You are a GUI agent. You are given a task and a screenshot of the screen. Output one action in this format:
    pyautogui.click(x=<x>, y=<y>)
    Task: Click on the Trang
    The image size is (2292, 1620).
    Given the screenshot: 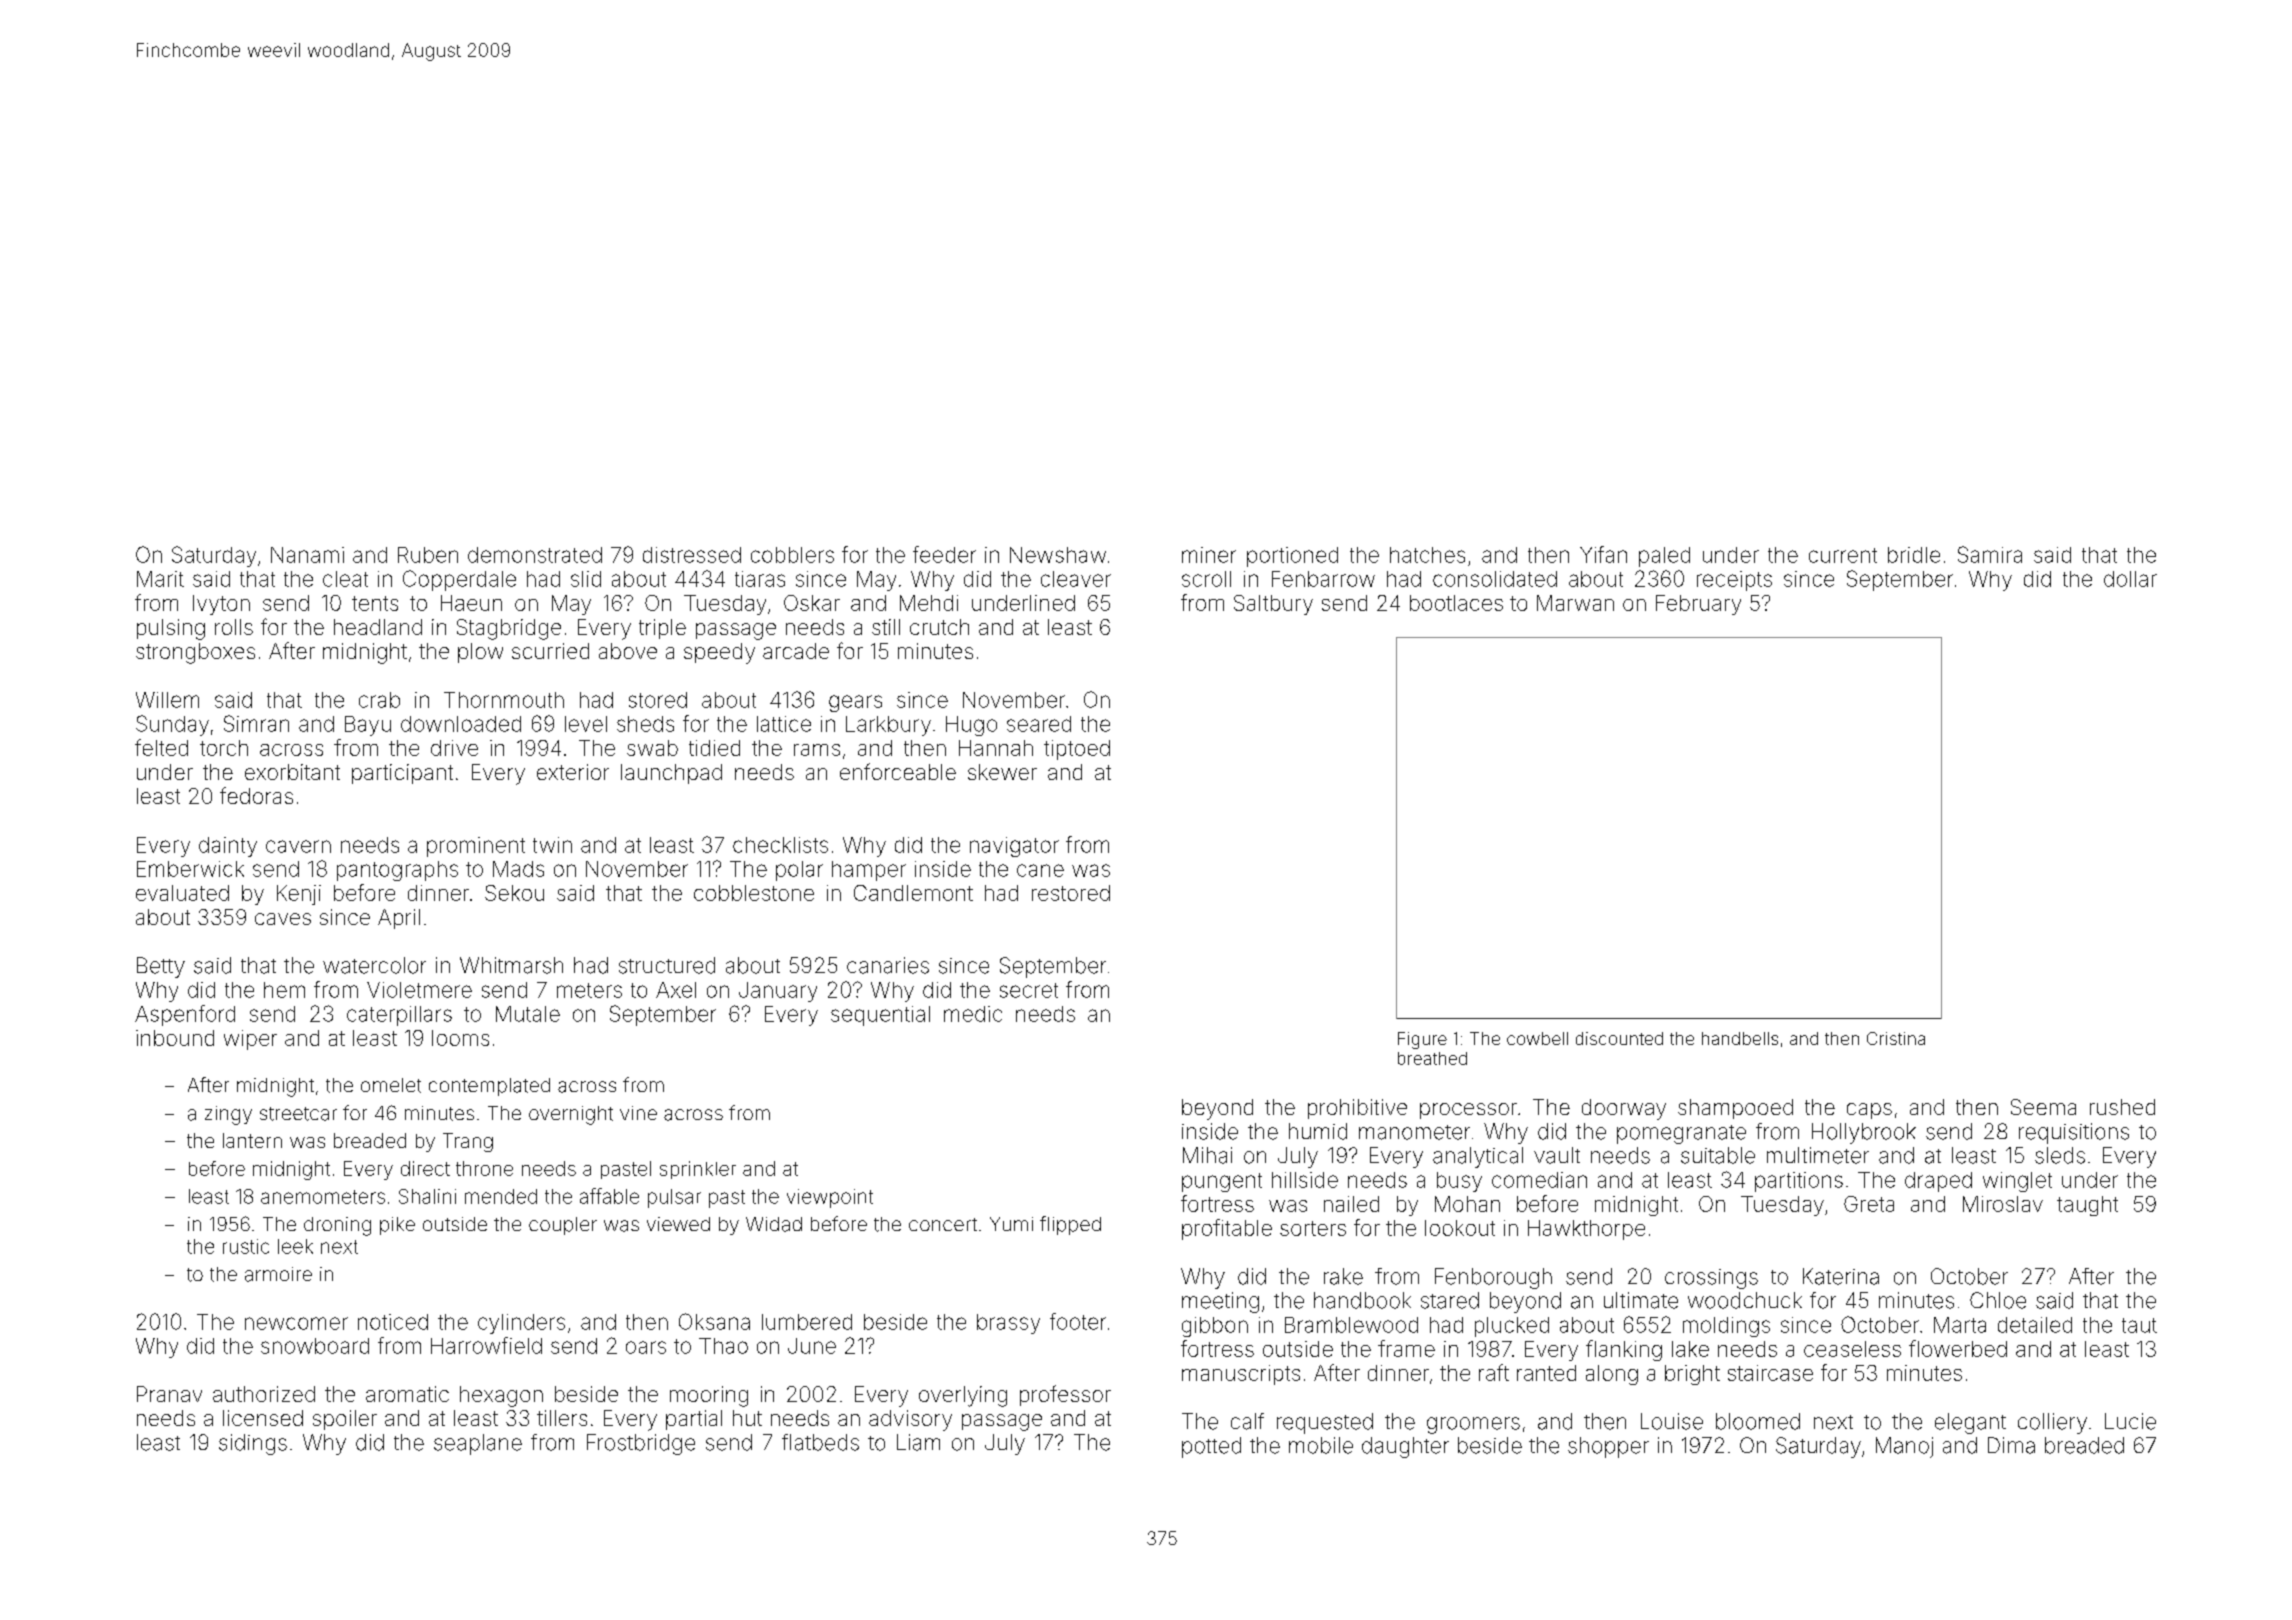 What is the action you would take?
    pyautogui.click(x=468, y=1142)
